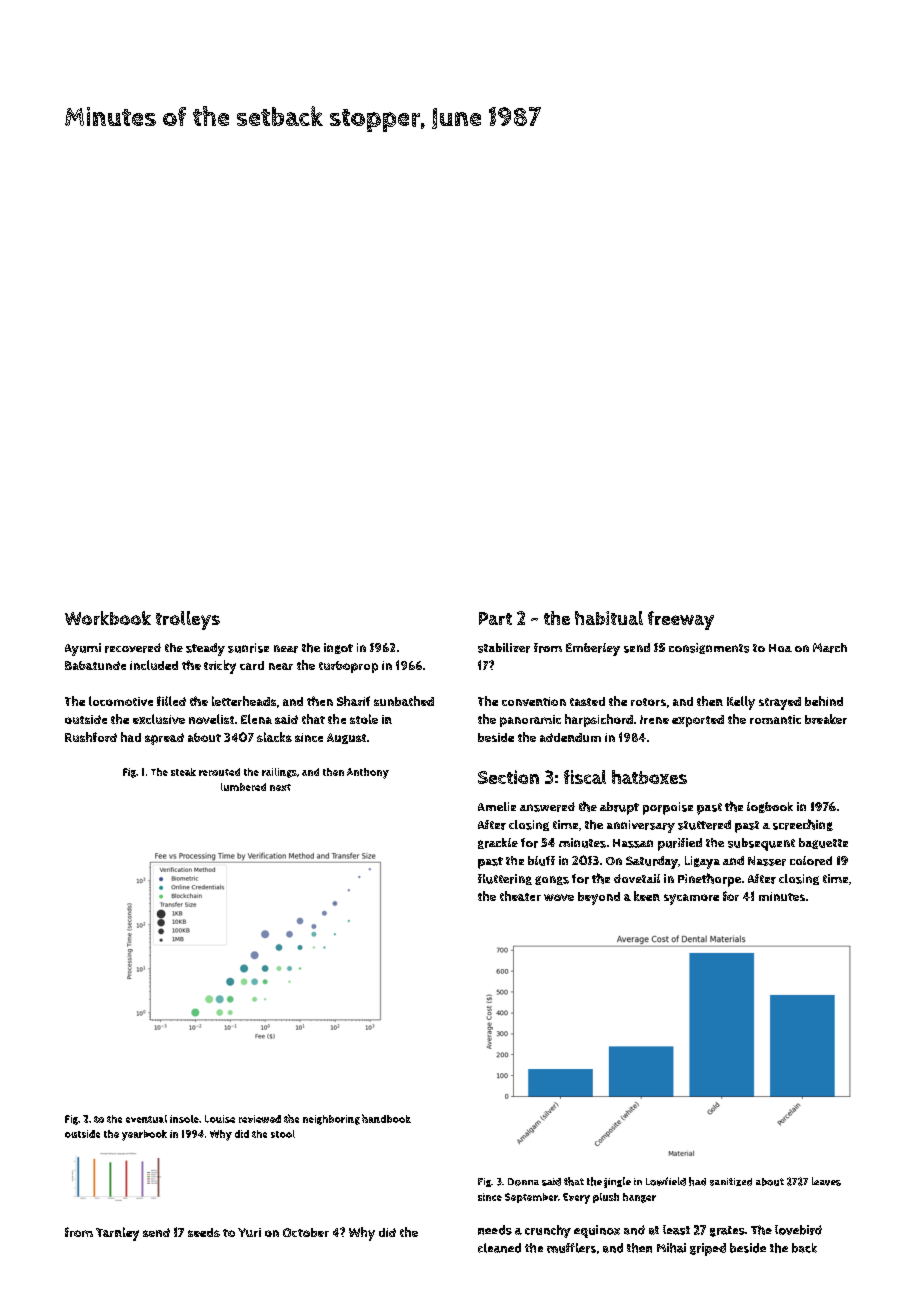 This screenshot has width=924, height=1308. I want to click on Emberley, so click(593, 649).
